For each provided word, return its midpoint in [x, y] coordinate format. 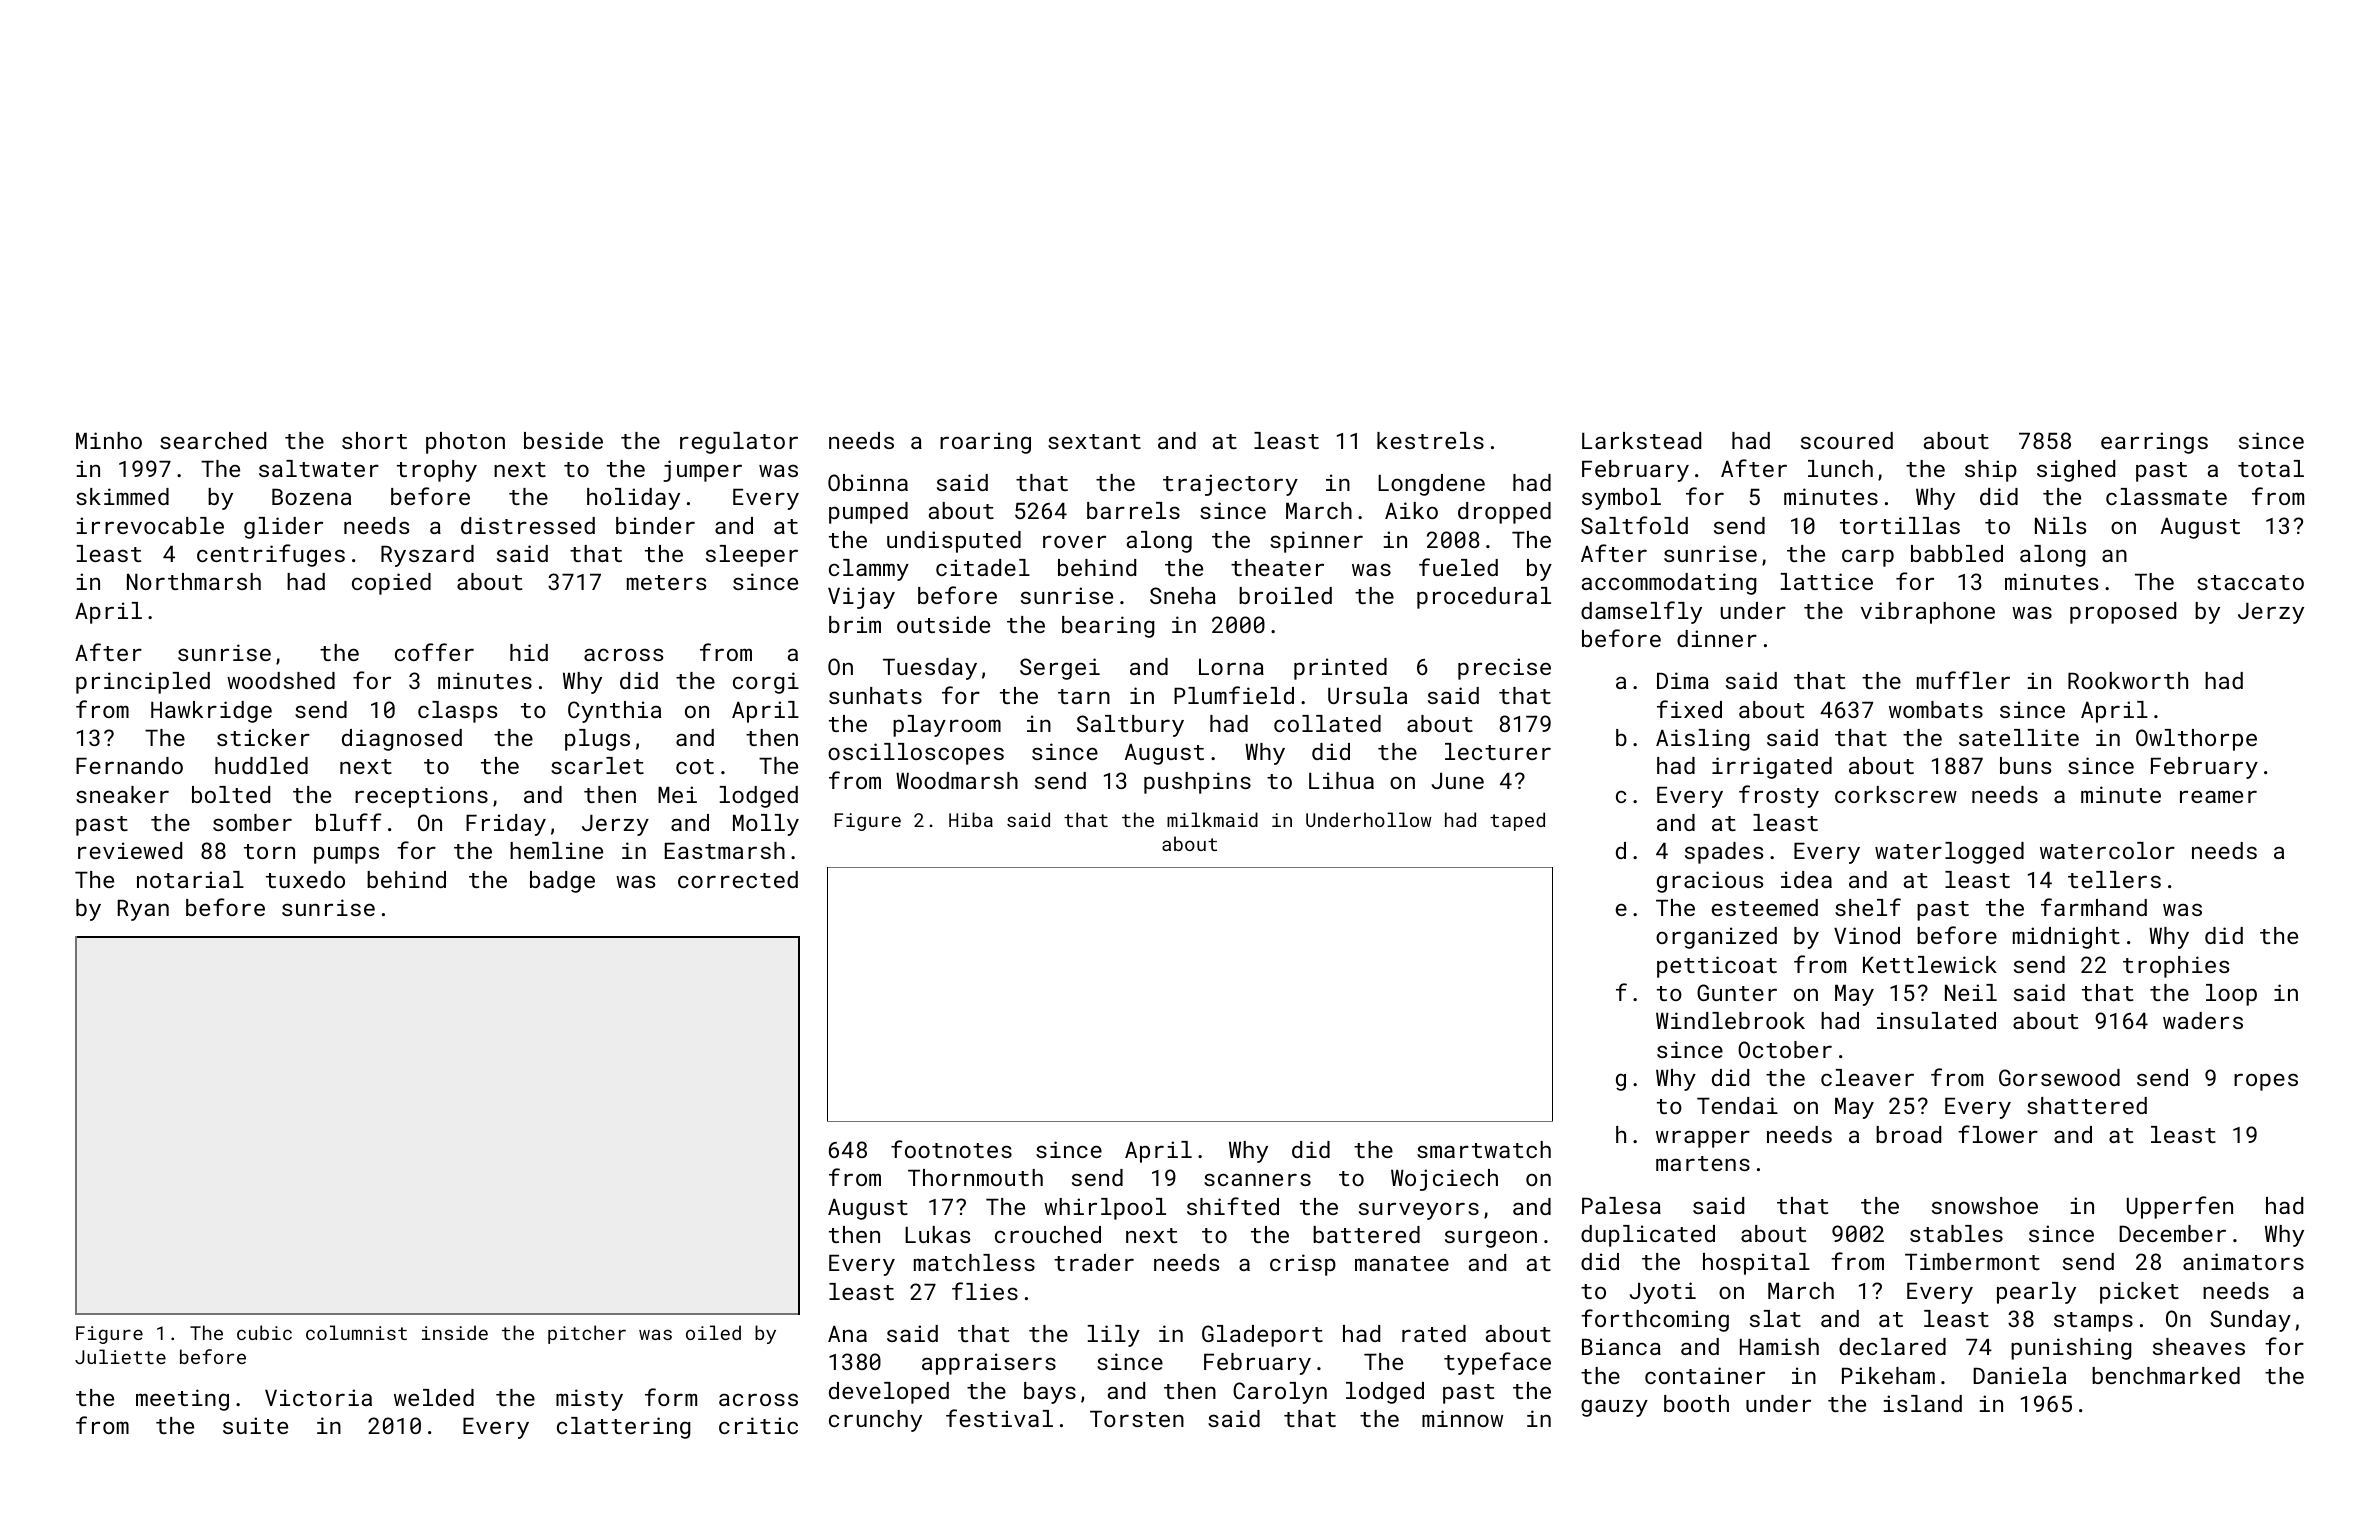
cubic [264, 1332]
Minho [109, 440]
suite [255, 1425]
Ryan [143, 910]
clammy [869, 570]
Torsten [1137, 1419]
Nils [2060, 525]
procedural [1484, 598]
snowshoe [1985, 1205]
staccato [2250, 582]
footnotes [951, 1149]
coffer [434, 652]
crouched [1048, 1234]
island [1923, 1403]
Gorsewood [2059, 1077]
